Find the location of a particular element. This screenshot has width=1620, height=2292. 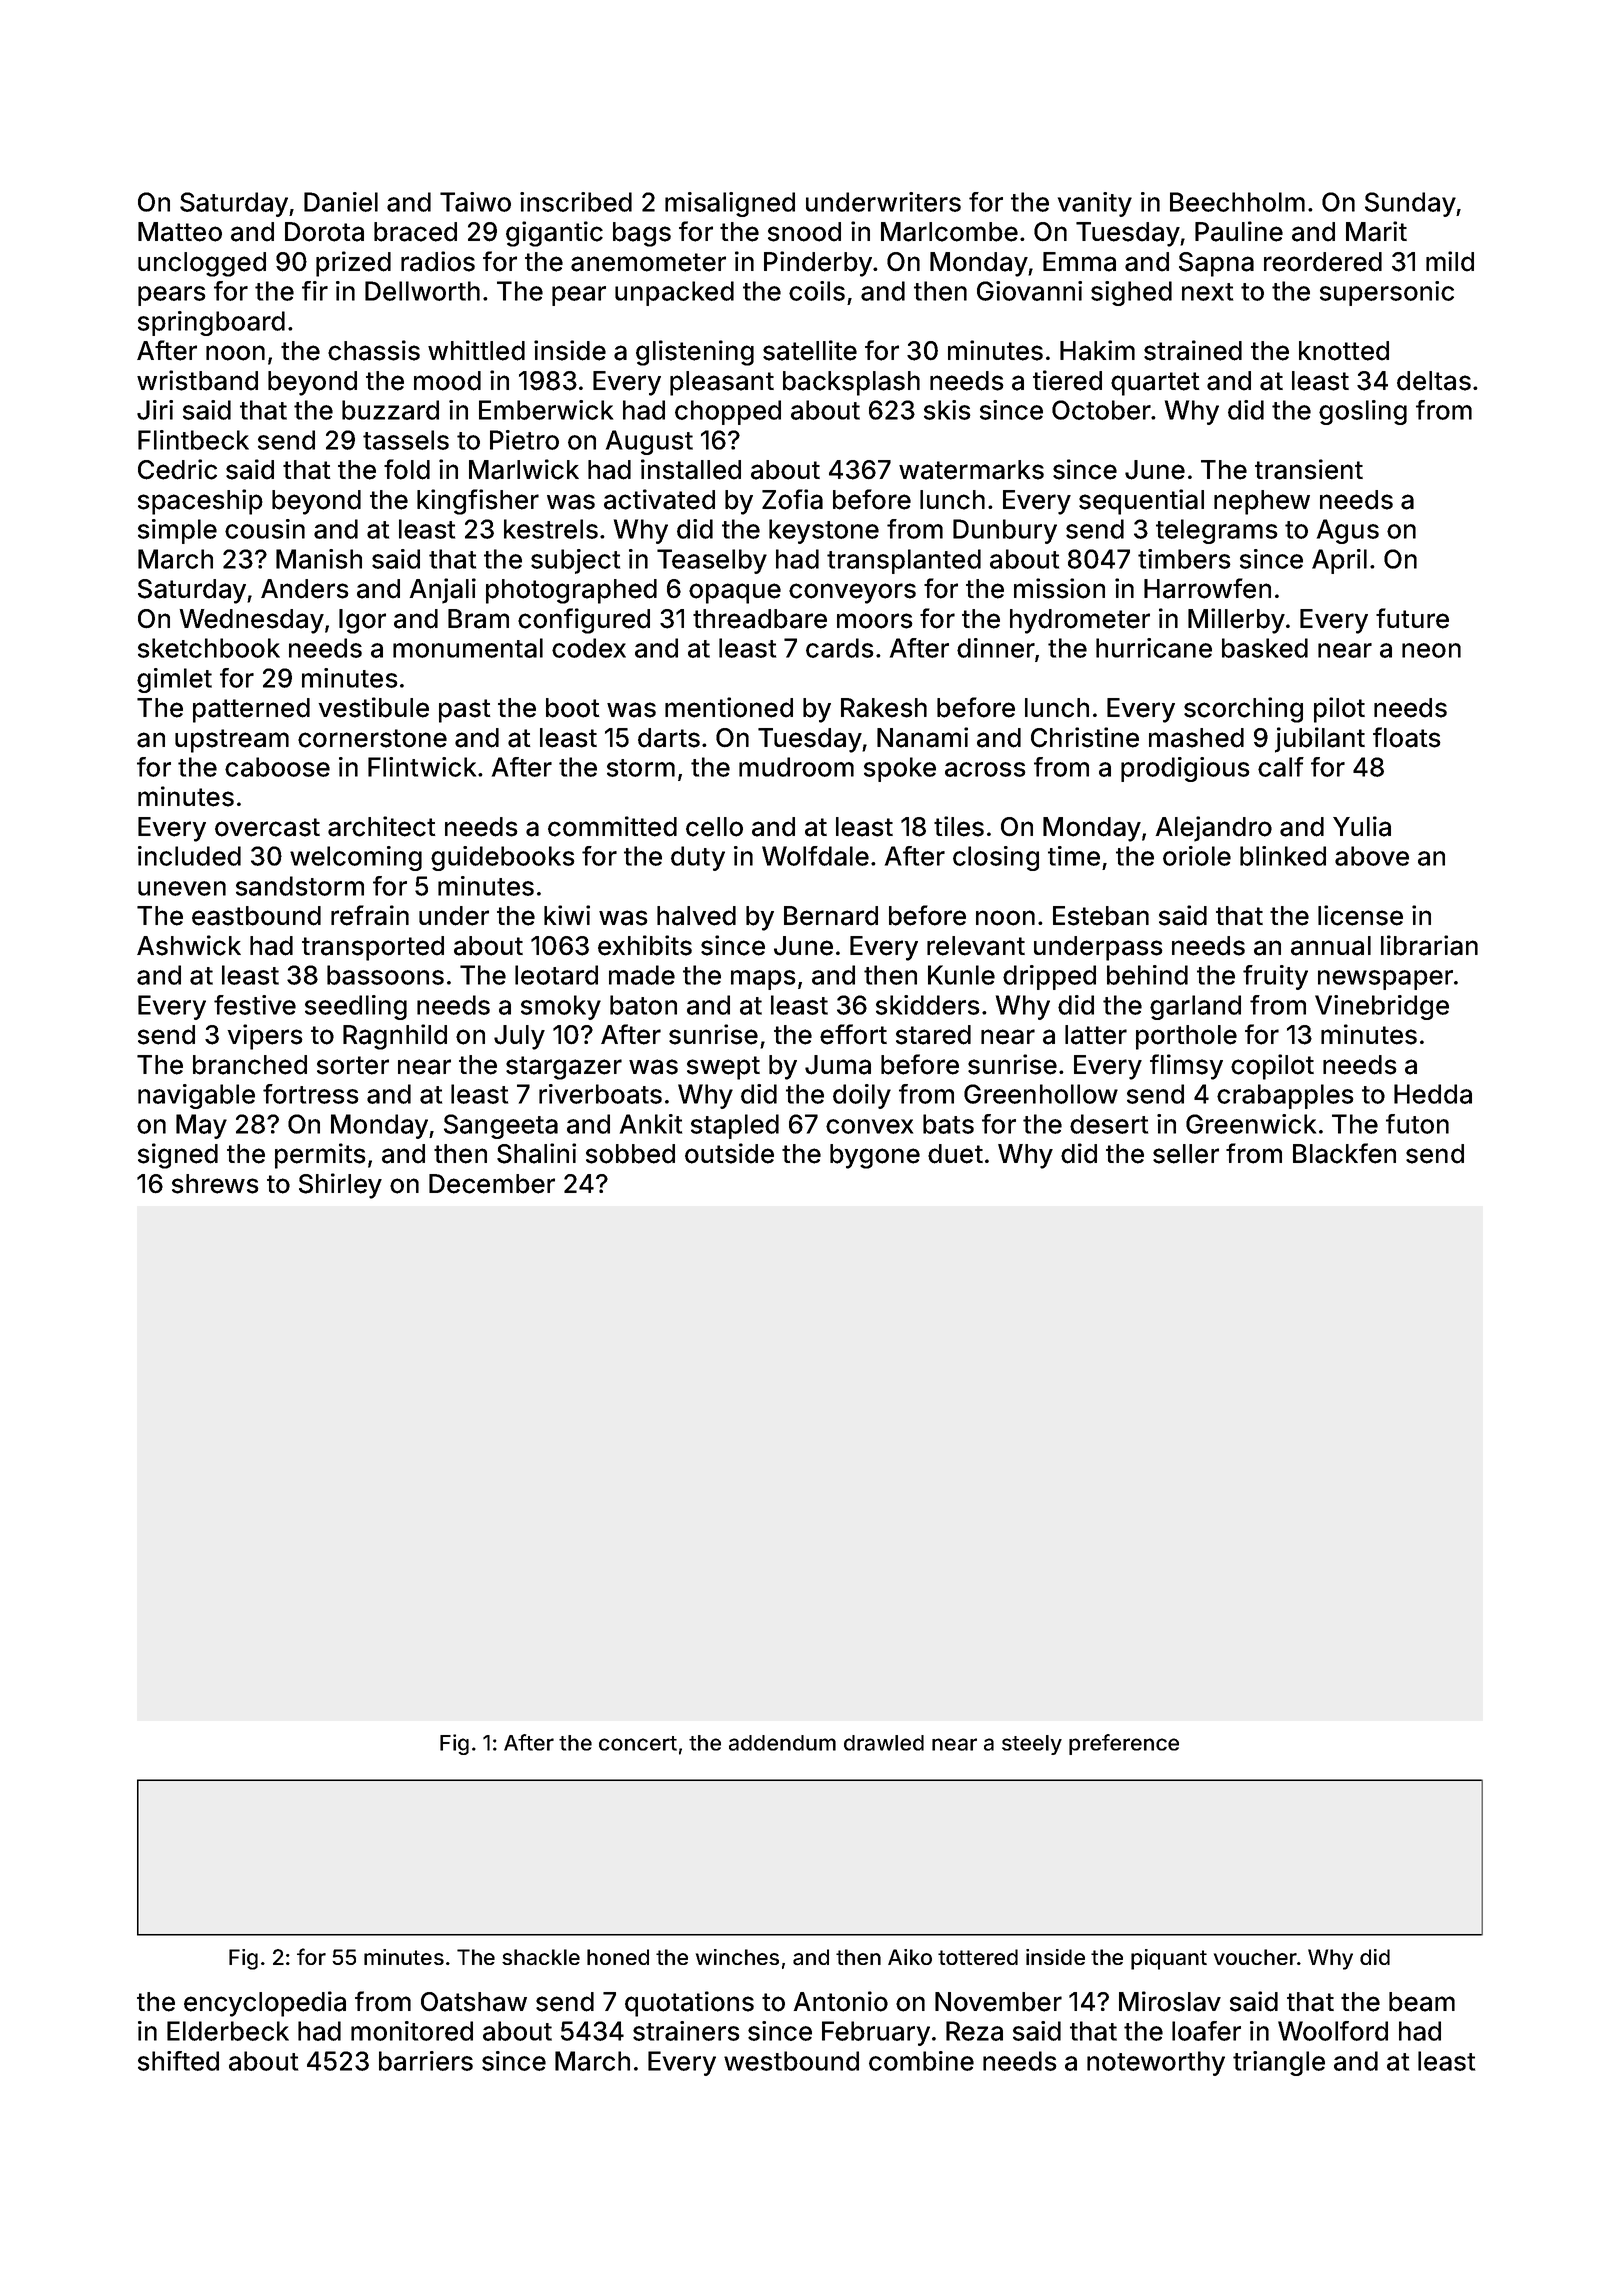

Shirley is located at coordinates (340, 1186).
